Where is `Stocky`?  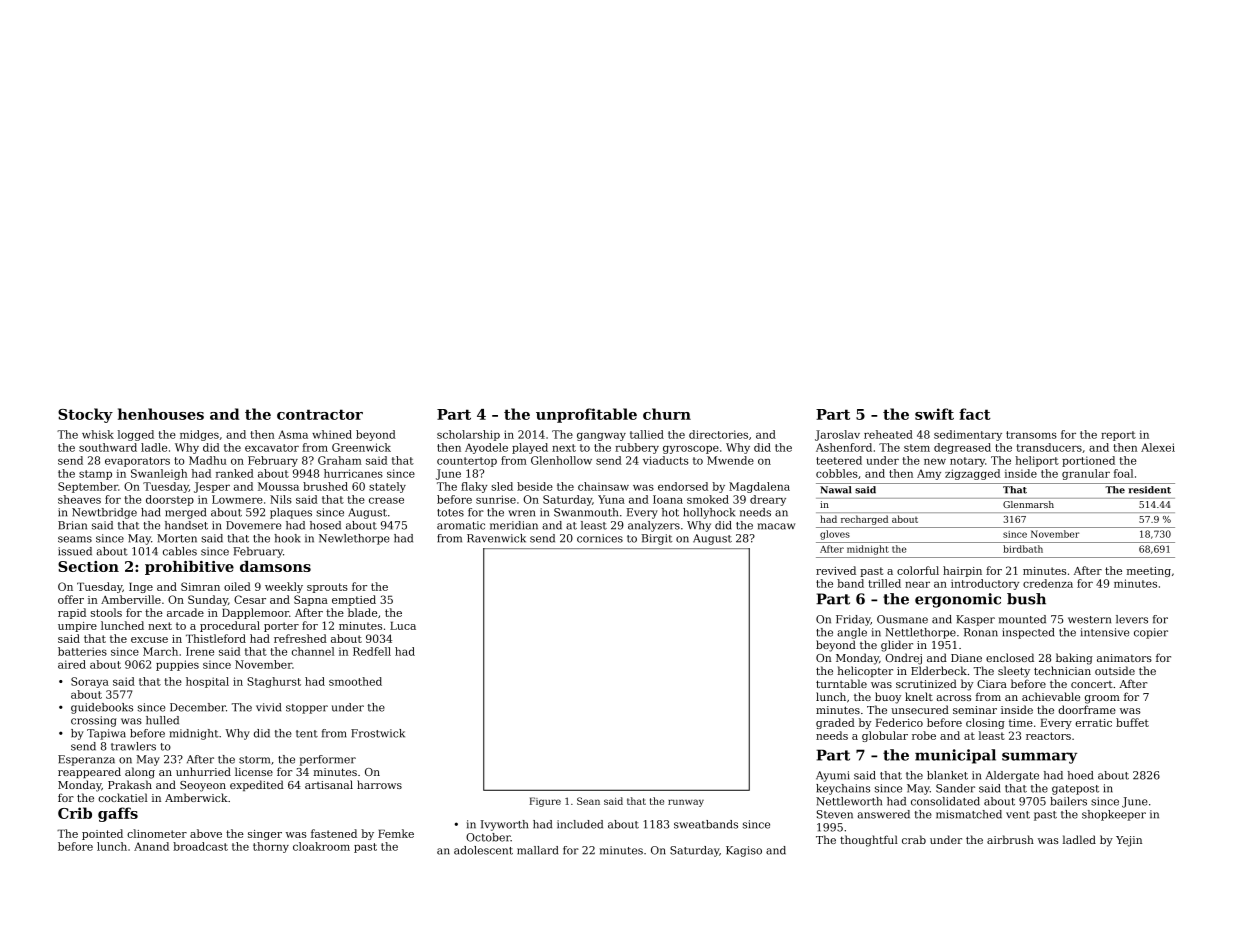 Stocky is located at coordinates (85, 415).
